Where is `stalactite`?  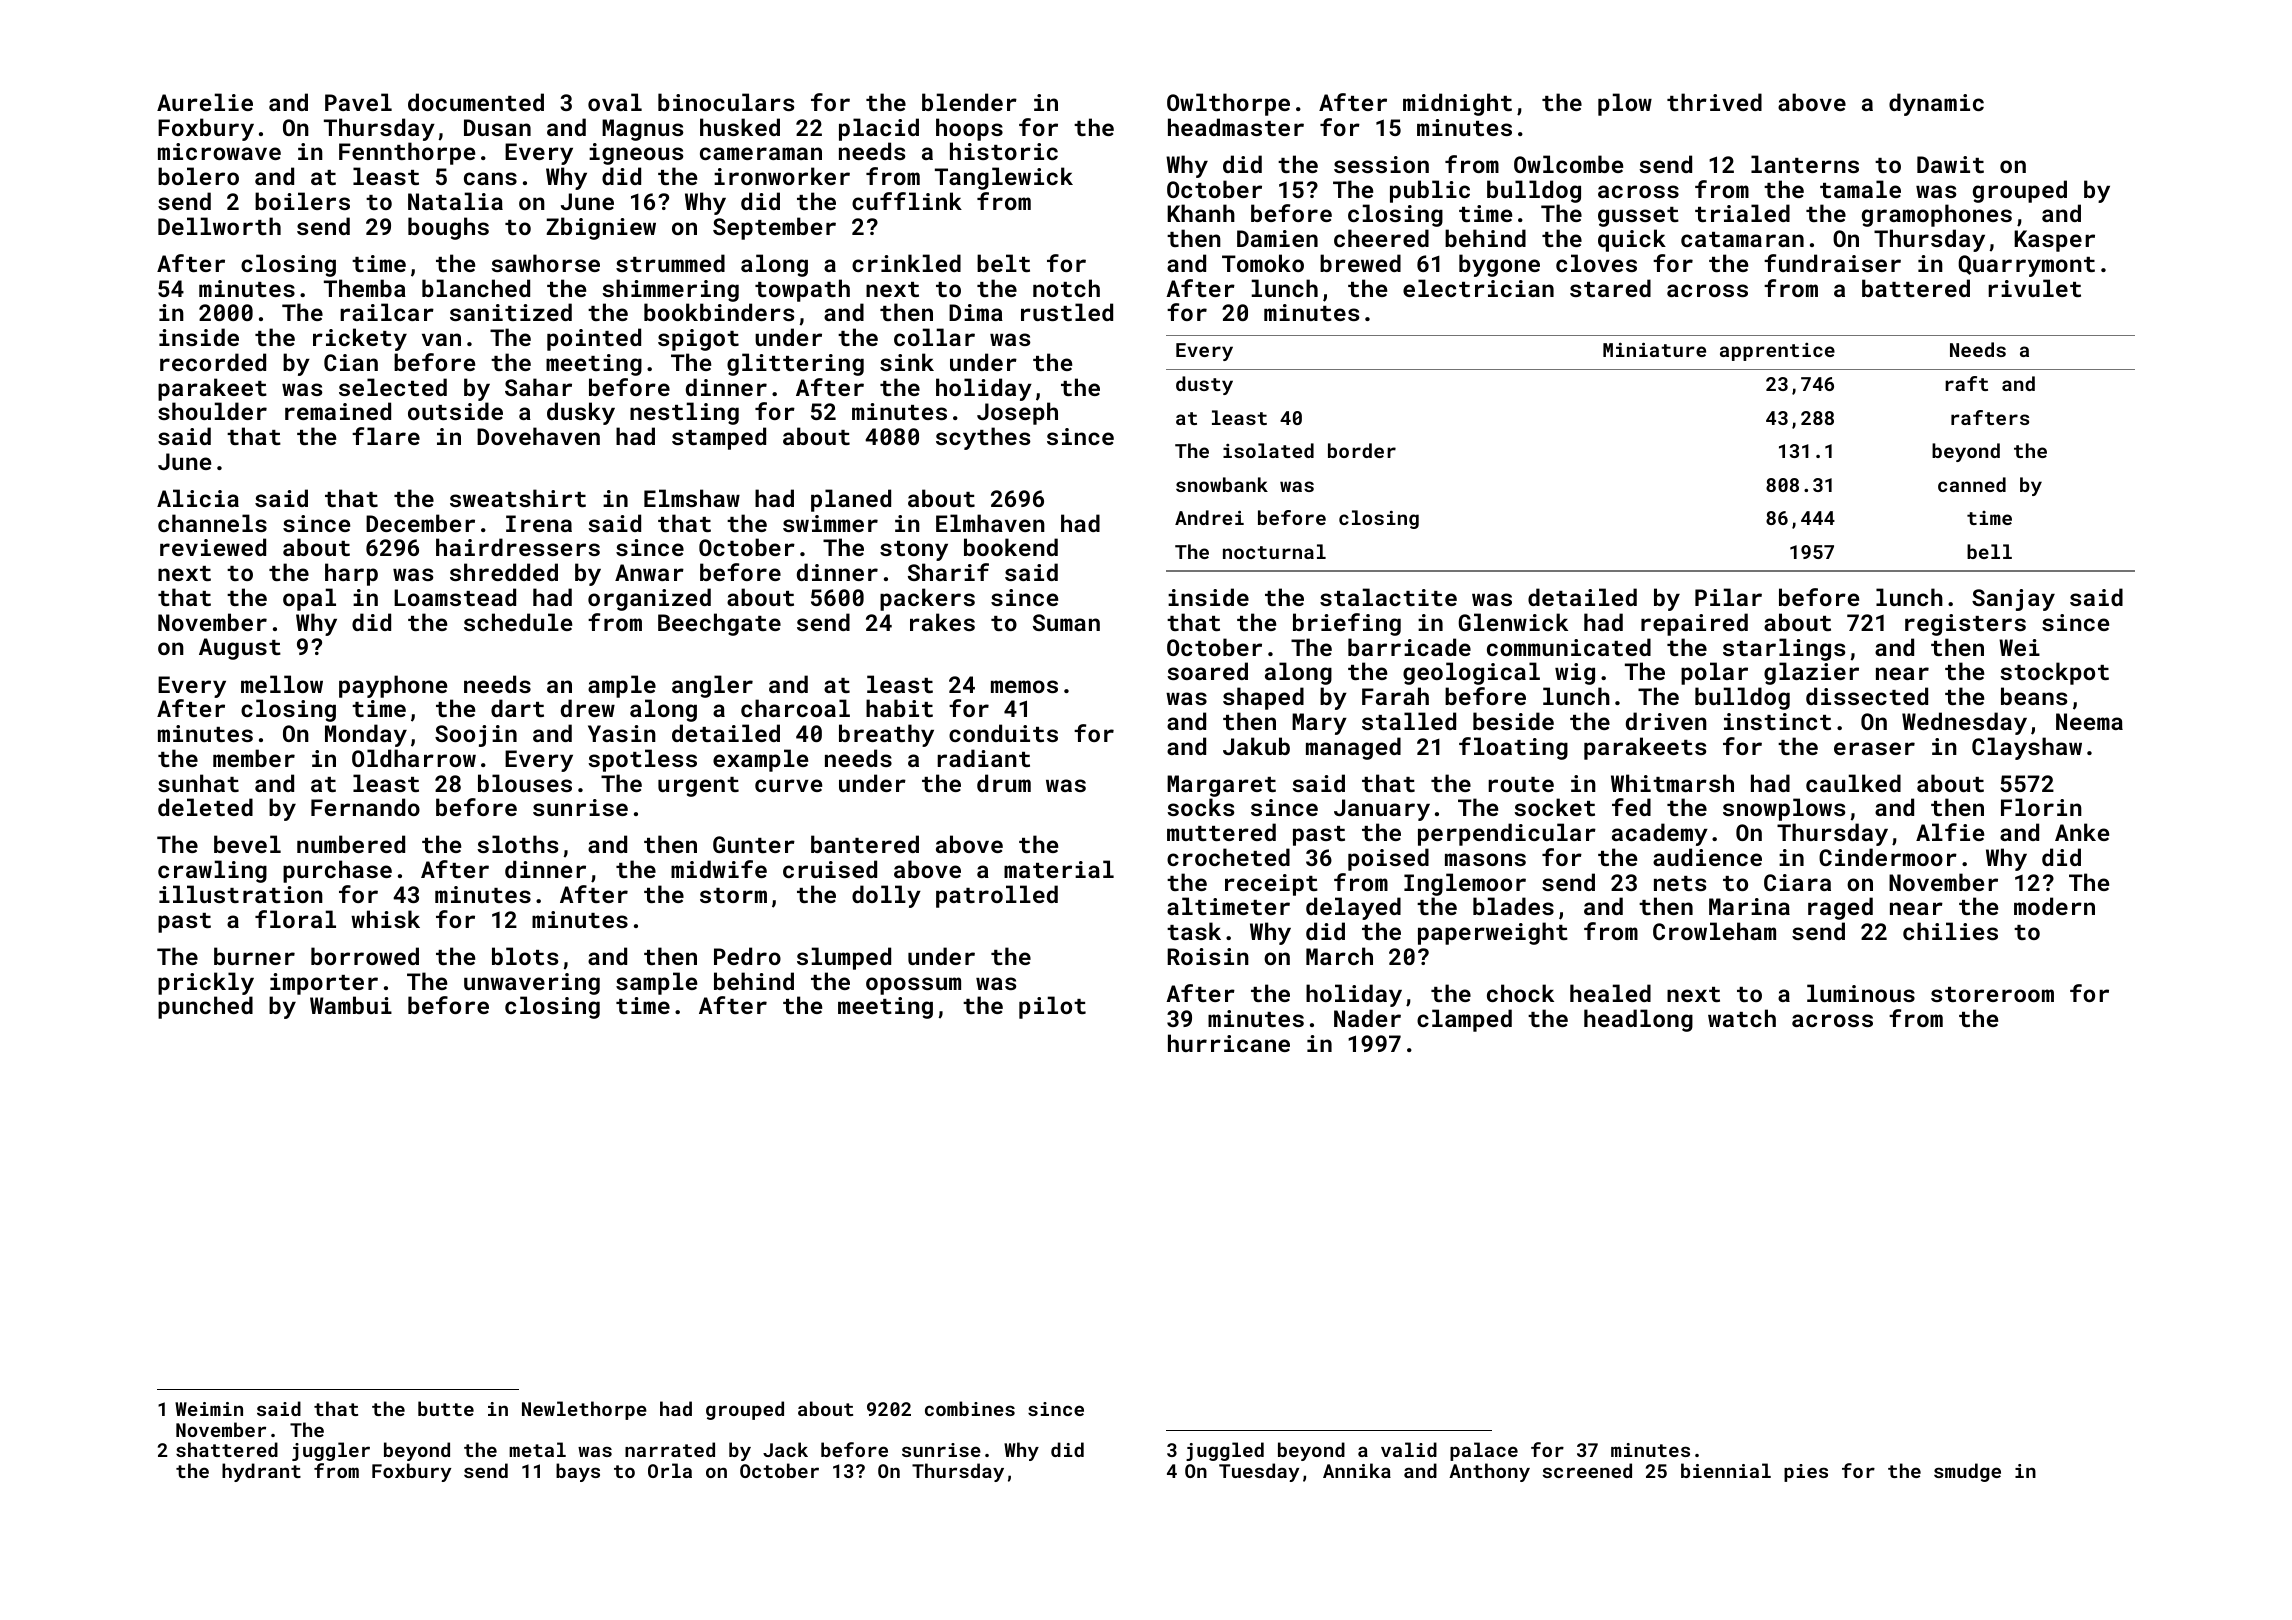
stalactite is located at coordinates (1388, 597).
